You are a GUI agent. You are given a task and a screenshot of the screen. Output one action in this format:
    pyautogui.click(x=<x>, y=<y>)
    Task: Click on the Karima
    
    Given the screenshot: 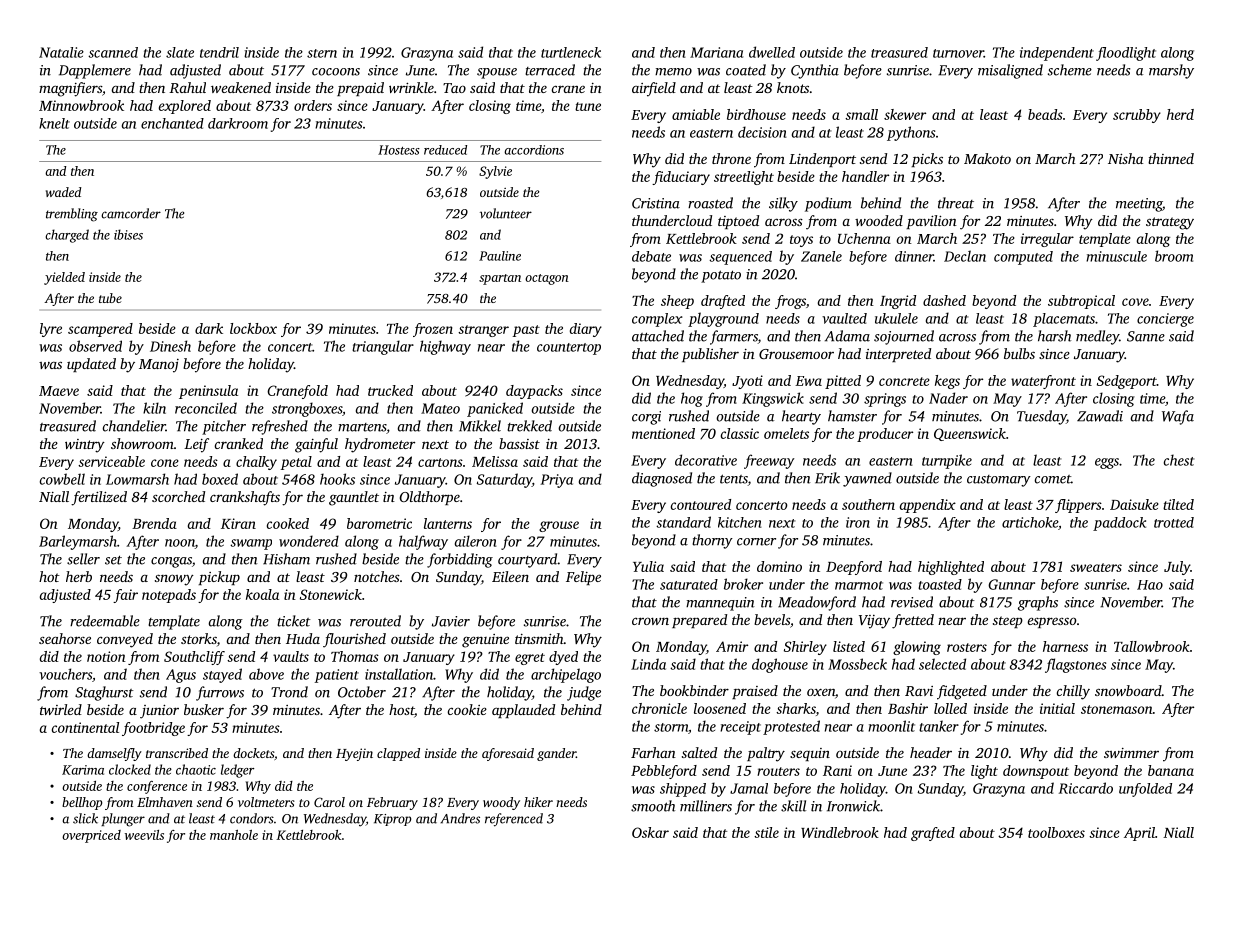 What is the action you would take?
    pyautogui.click(x=83, y=770)
